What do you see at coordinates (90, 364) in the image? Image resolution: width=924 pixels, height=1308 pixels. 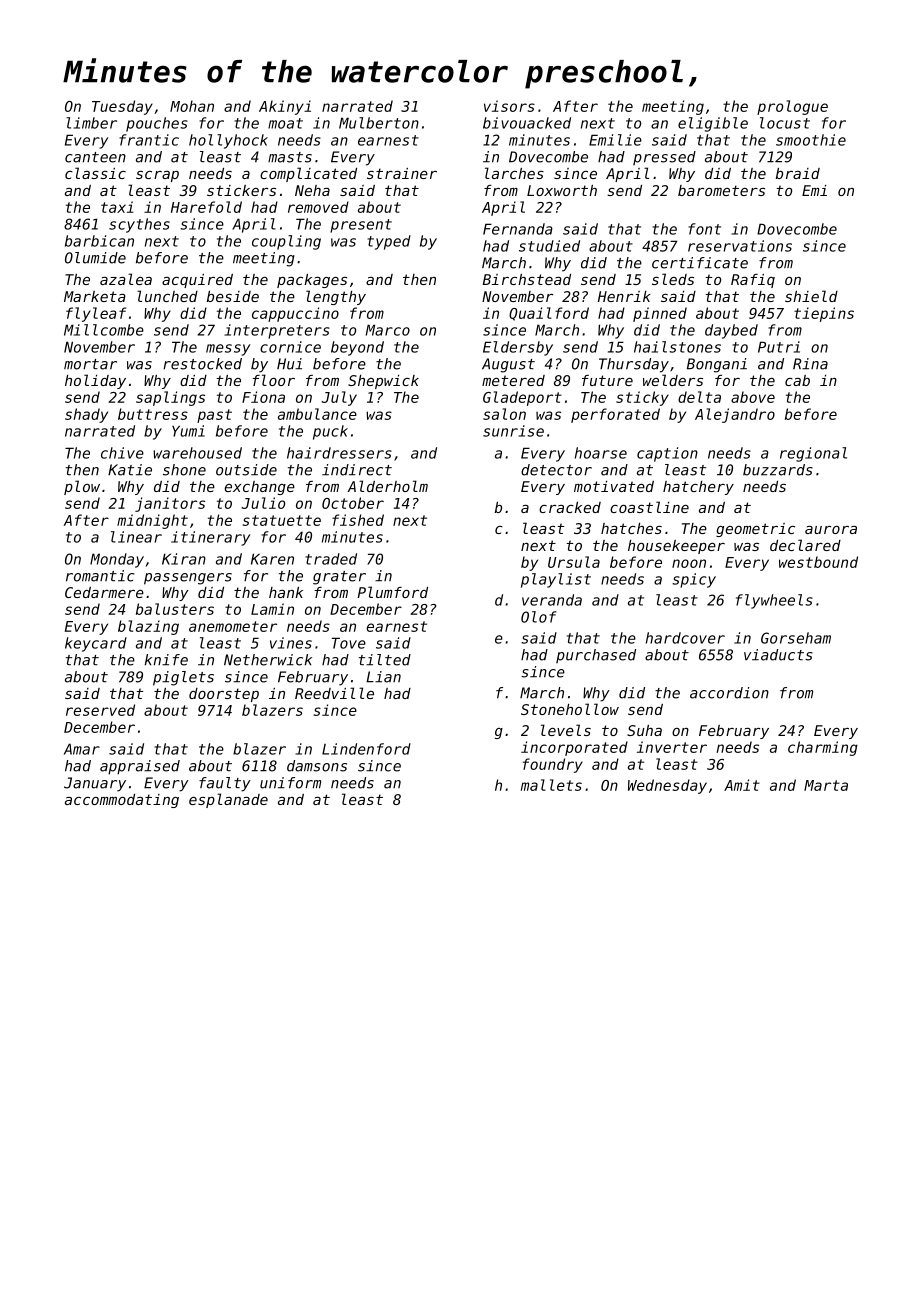 I see `mortar` at bounding box center [90, 364].
